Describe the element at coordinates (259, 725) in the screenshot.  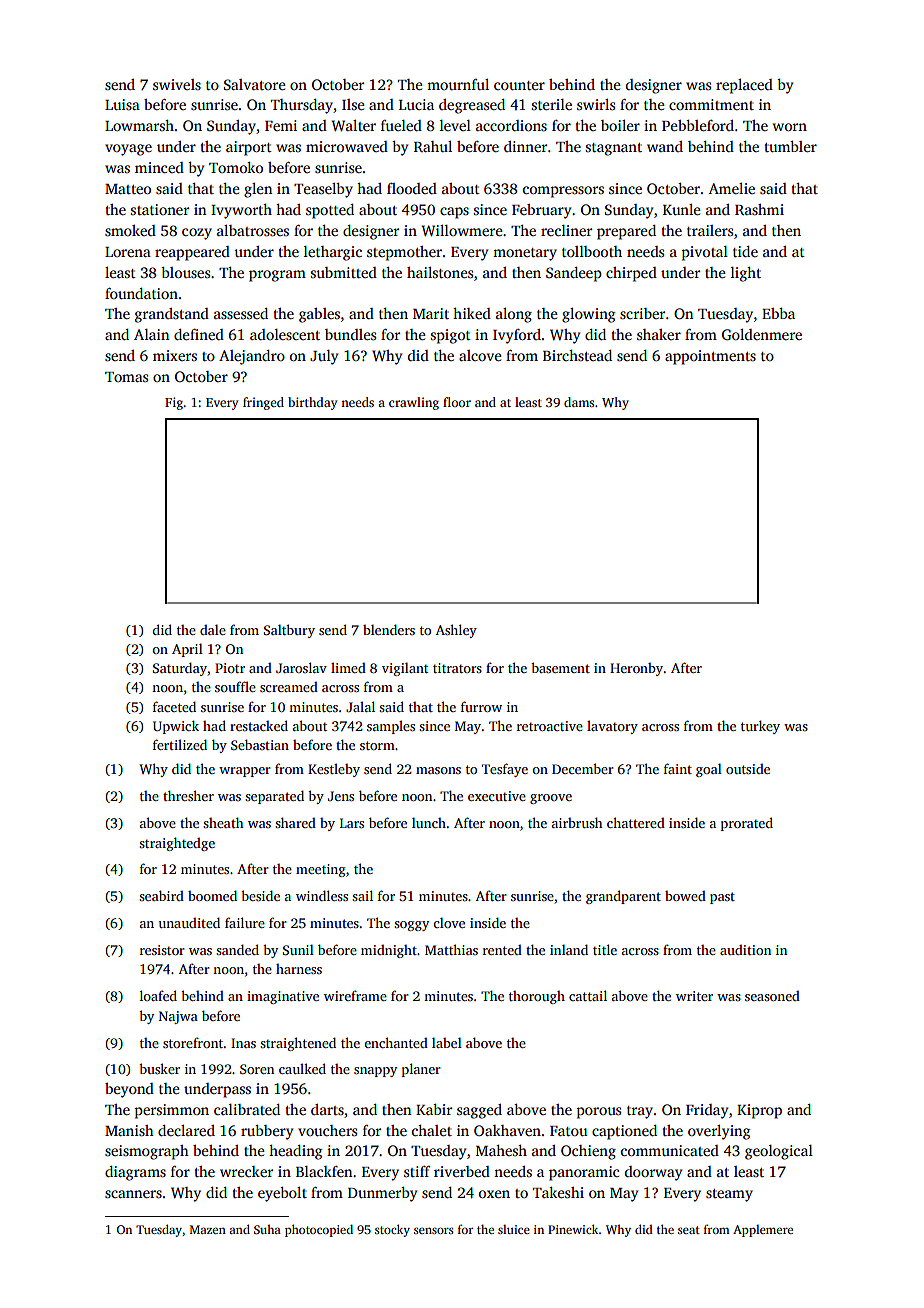
I see `restacked` at that location.
